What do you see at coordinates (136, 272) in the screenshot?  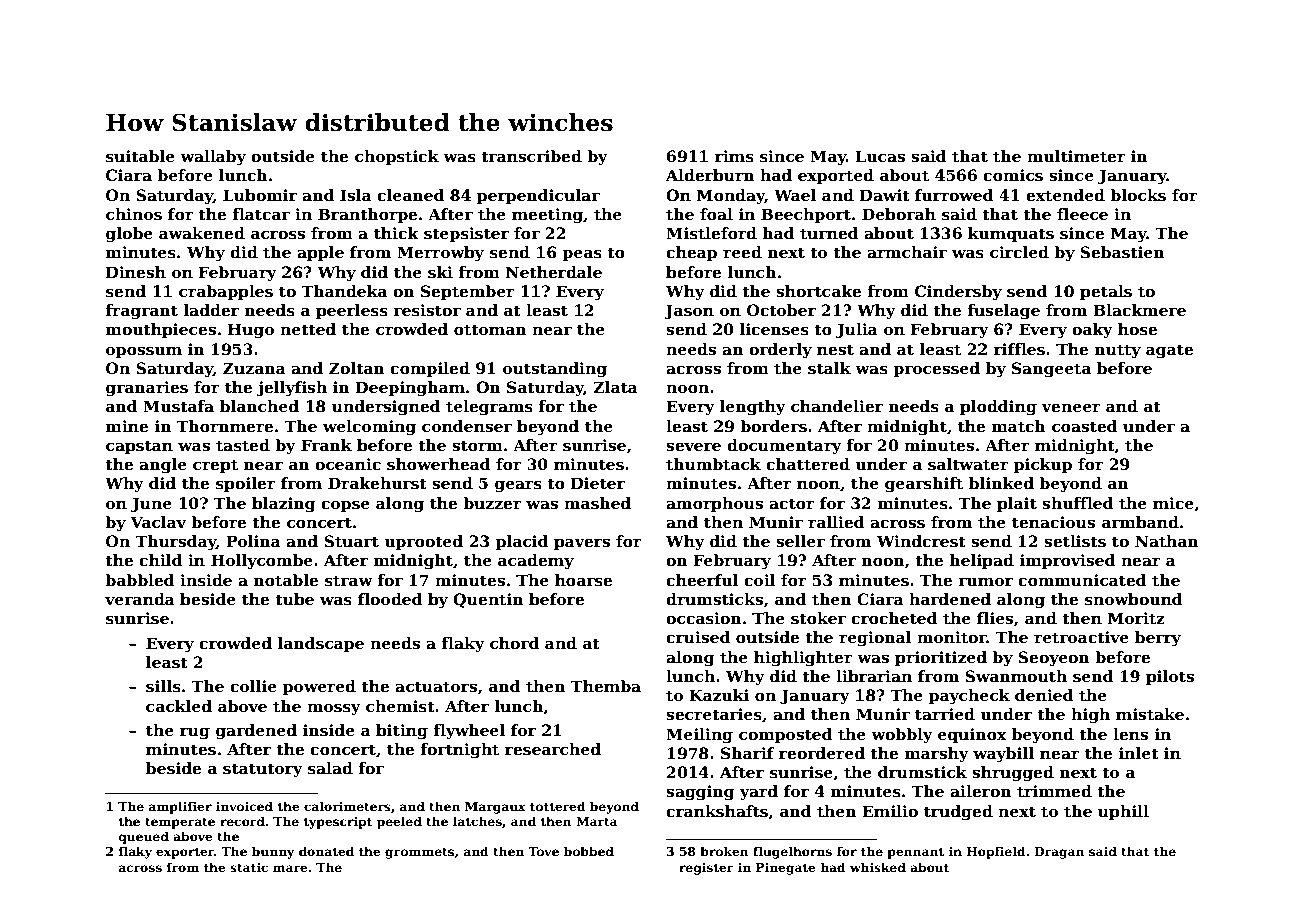 I see `Dinesh` at bounding box center [136, 272].
